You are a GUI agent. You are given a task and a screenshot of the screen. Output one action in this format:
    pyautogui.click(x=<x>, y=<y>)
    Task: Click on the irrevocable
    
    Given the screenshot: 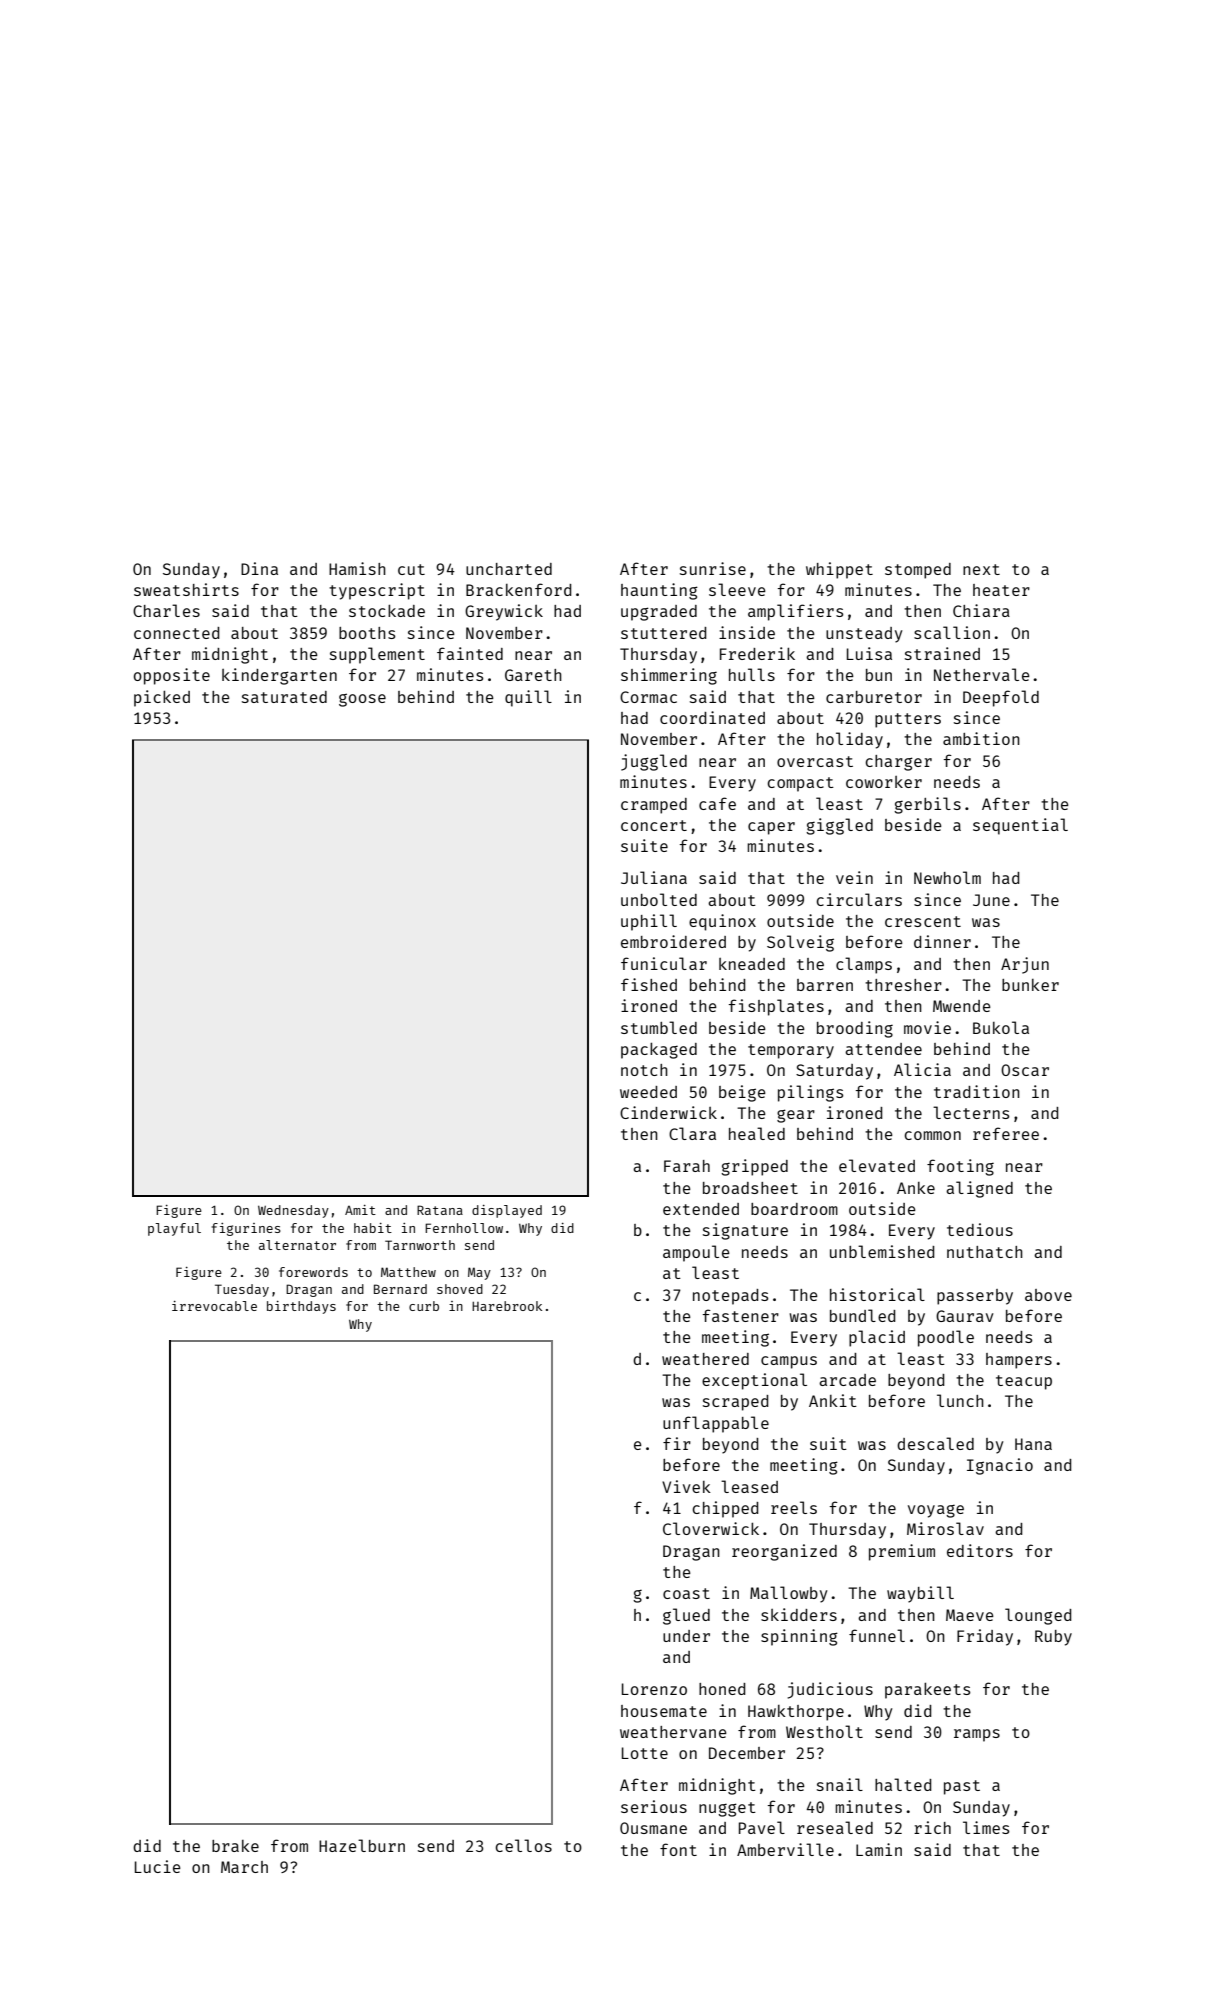 What is the action you would take?
    pyautogui.click(x=214, y=1306)
